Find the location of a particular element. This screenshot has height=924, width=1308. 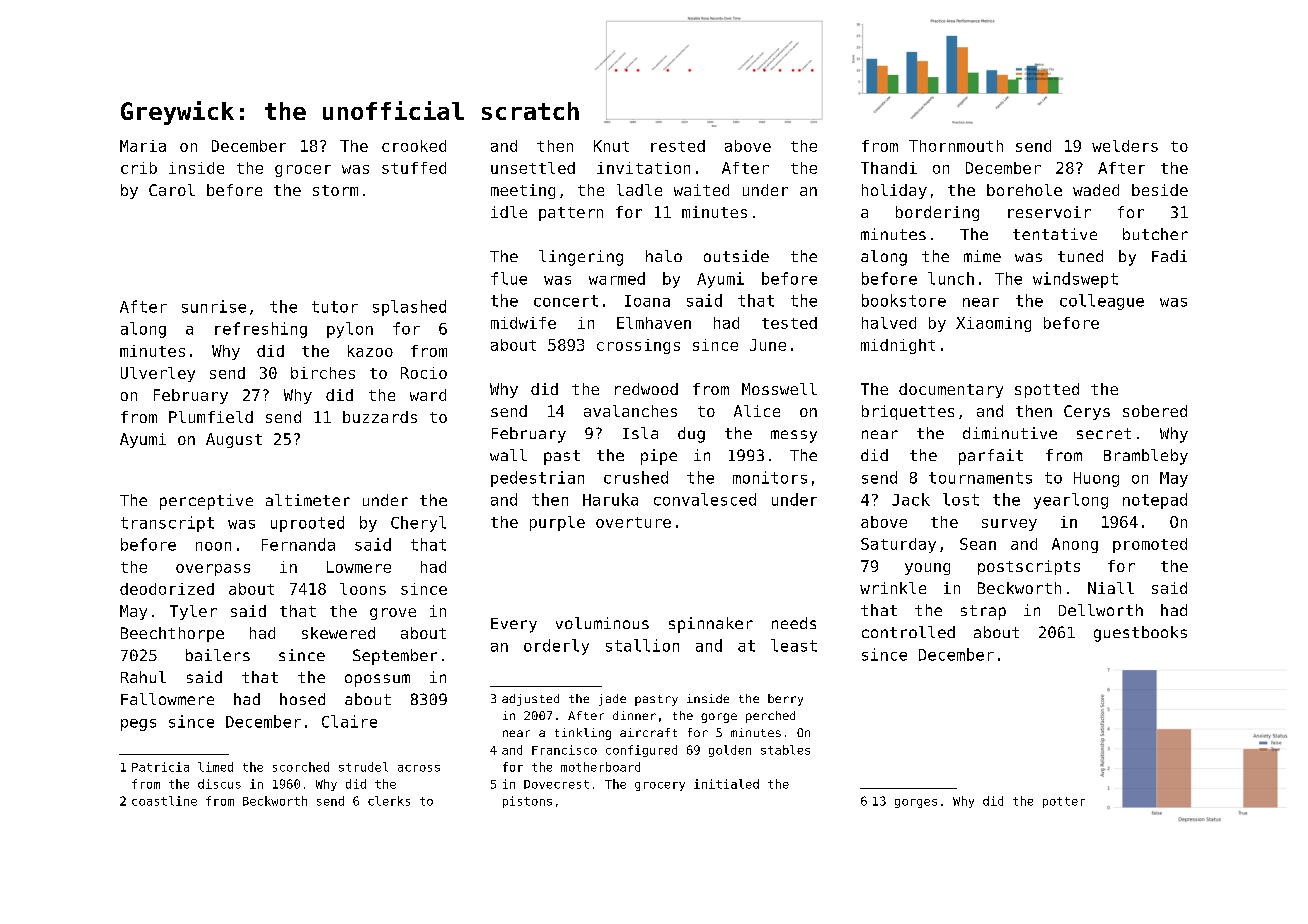

warmed is located at coordinates (617, 278).
